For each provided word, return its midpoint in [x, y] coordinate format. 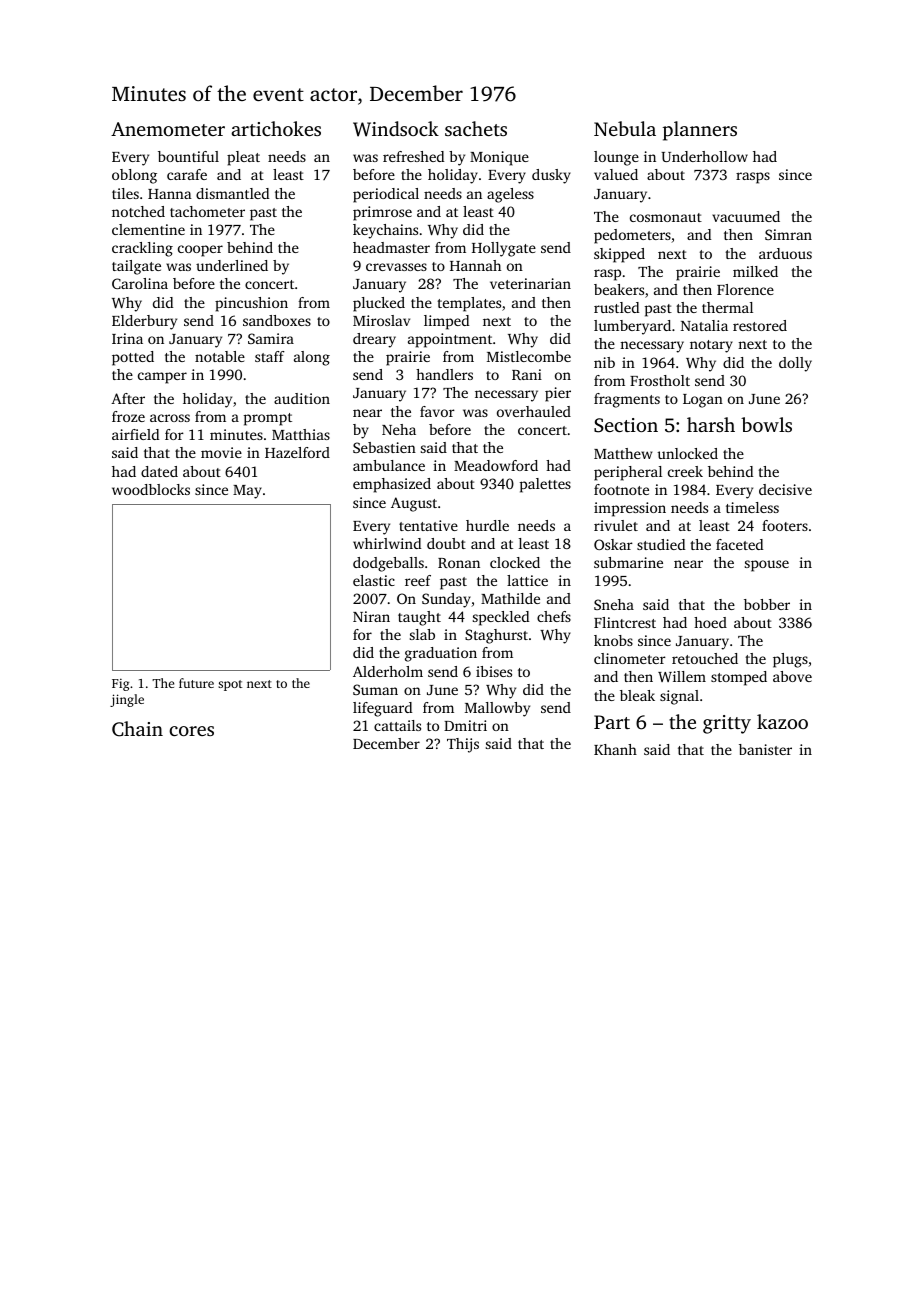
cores [191, 731]
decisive [785, 489]
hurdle [487, 525]
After [128, 398]
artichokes [276, 128]
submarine [628, 562]
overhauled [534, 411]
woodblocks [151, 489]
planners [700, 131]
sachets [476, 128]
